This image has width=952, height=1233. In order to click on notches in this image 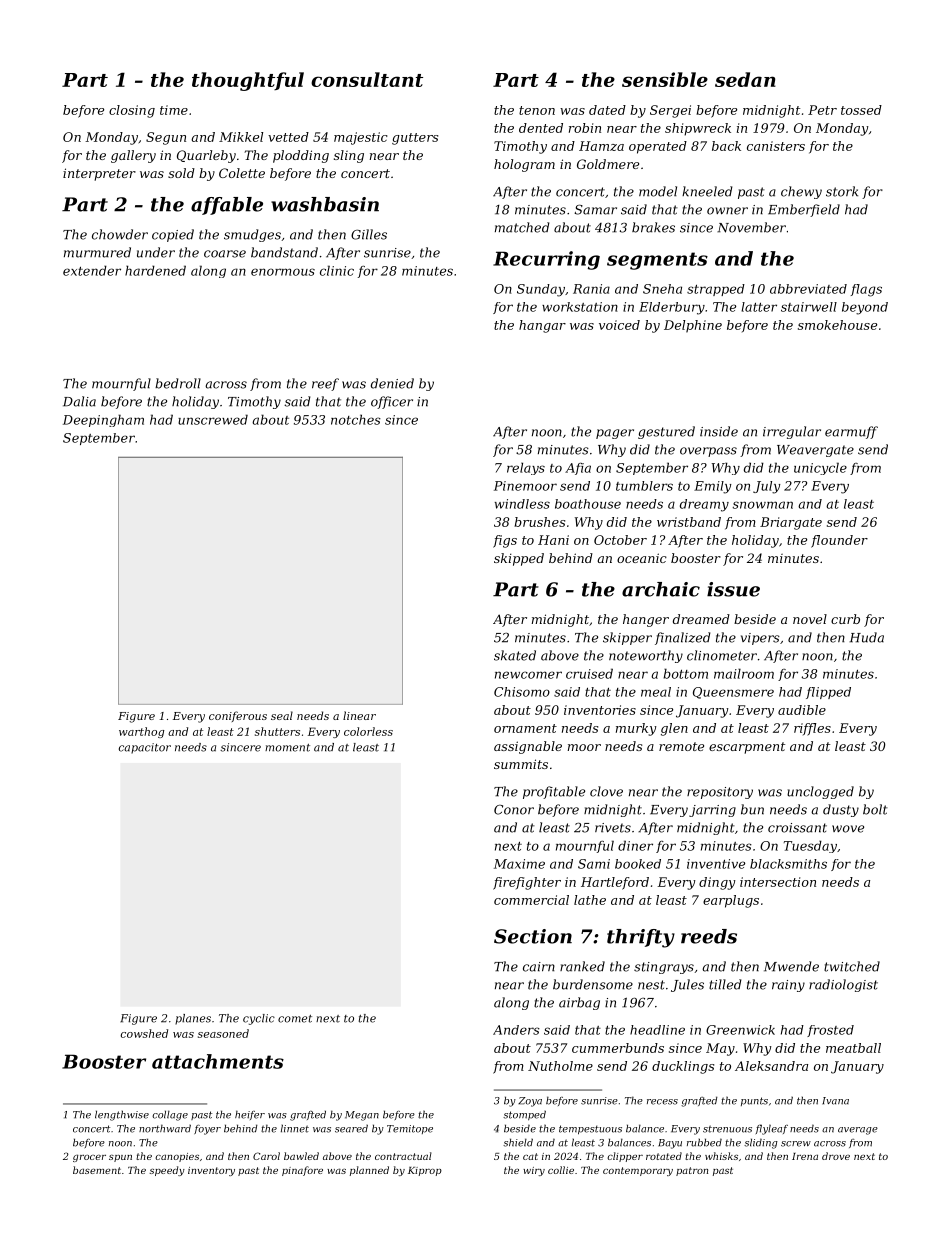, I will do `click(356, 419)`.
